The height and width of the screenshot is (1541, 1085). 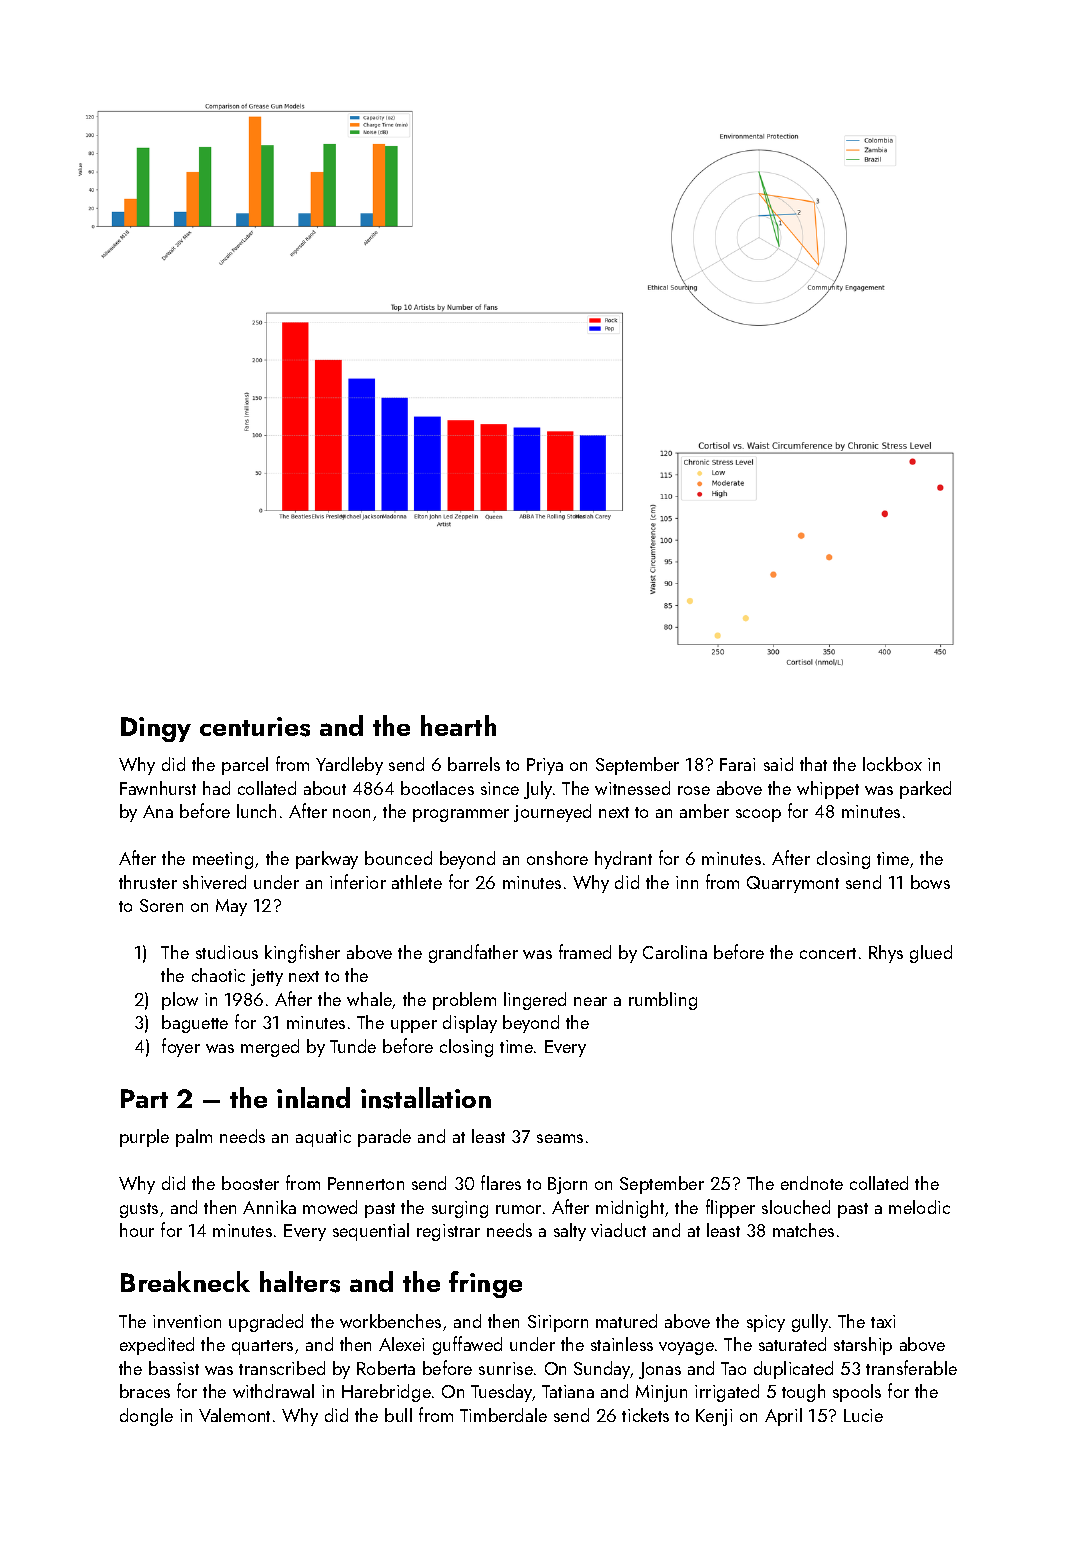 I want to click on endnote, so click(x=812, y=1183).
